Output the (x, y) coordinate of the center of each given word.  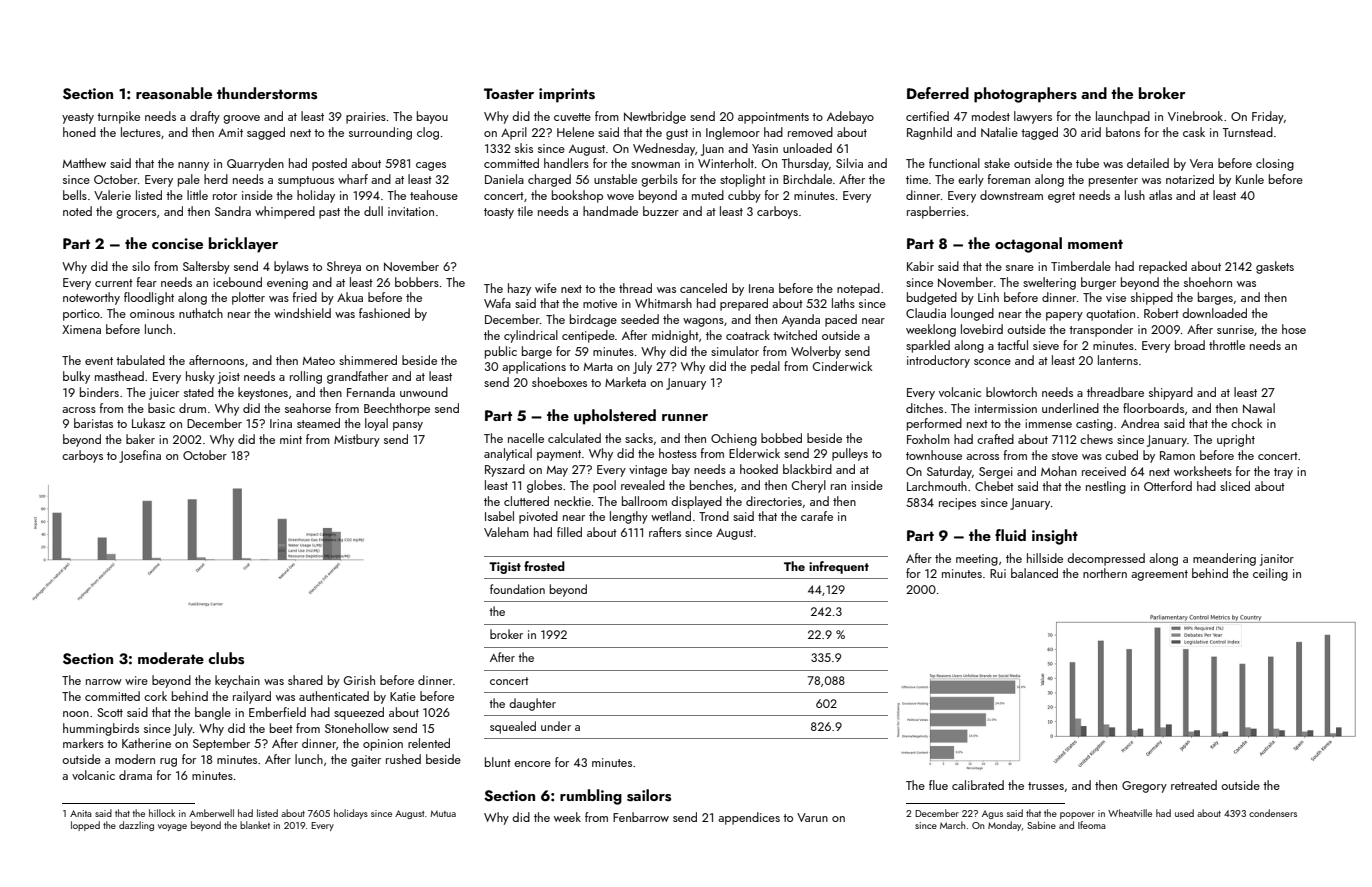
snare (1020, 268)
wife (546, 288)
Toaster (509, 94)
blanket (255, 825)
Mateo (319, 361)
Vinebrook (1195, 116)
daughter (532, 704)
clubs (226, 658)
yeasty (78, 118)
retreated (1194, 785)
